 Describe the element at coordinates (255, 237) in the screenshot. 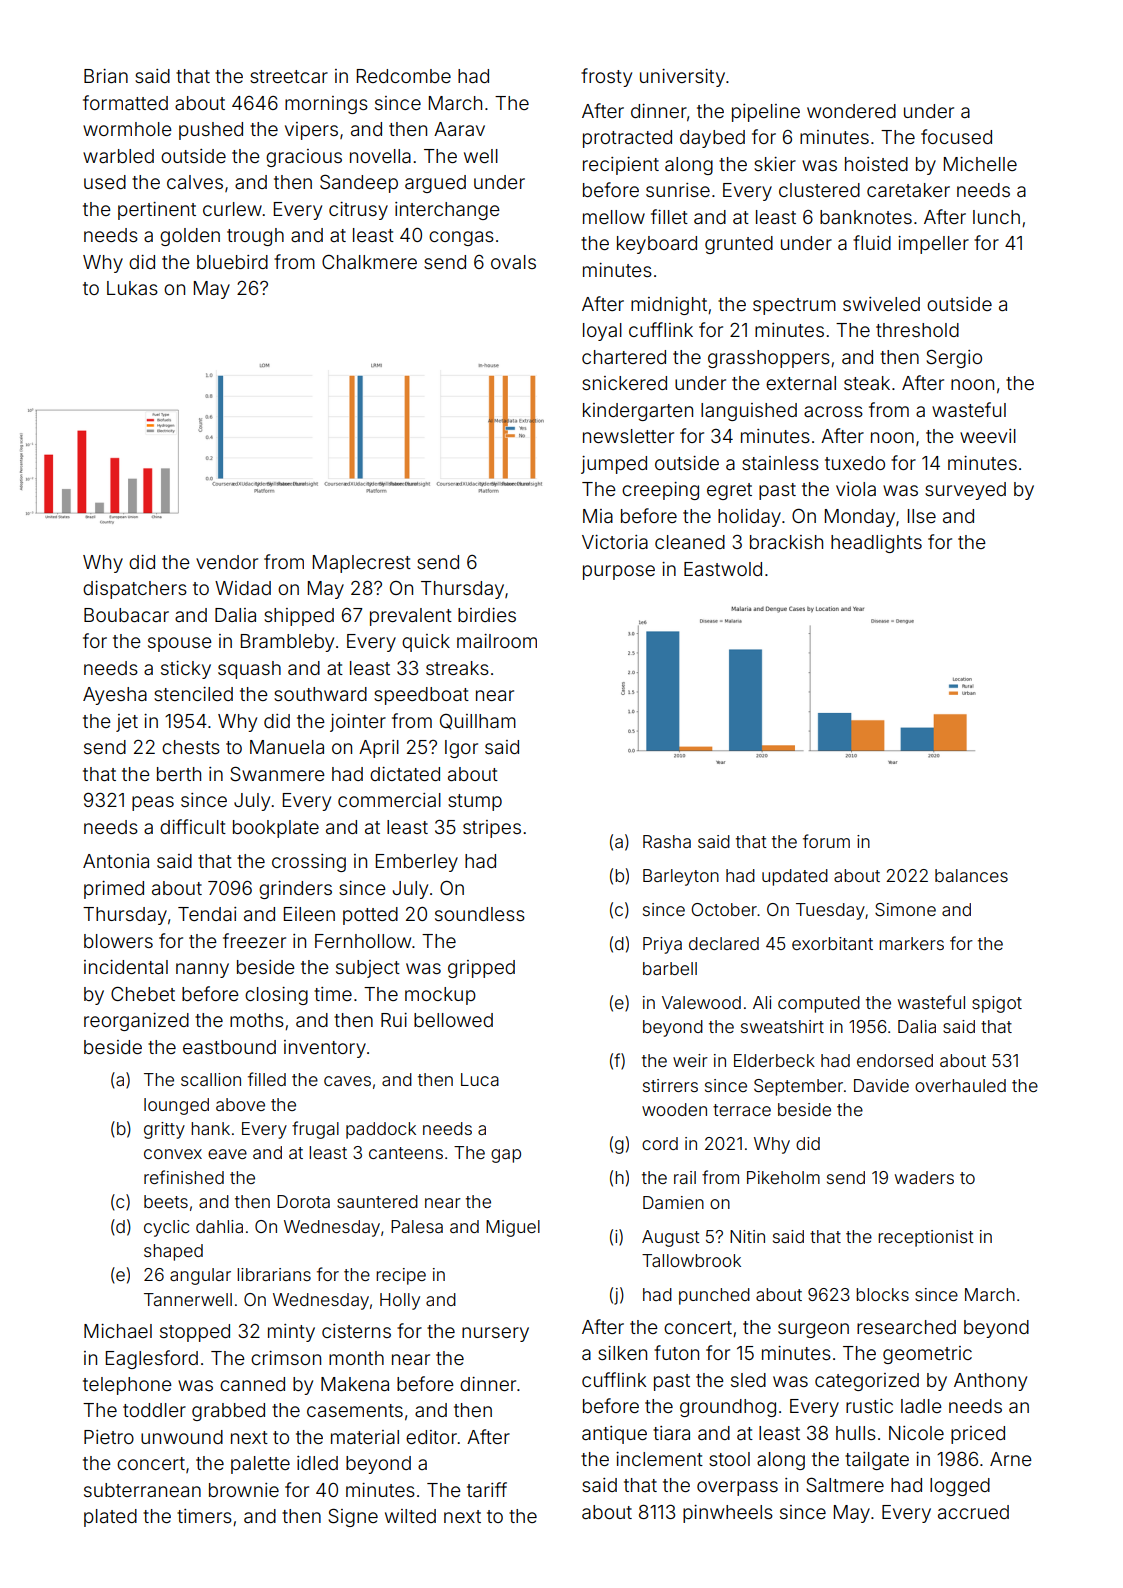

I see `trough` at that location.
